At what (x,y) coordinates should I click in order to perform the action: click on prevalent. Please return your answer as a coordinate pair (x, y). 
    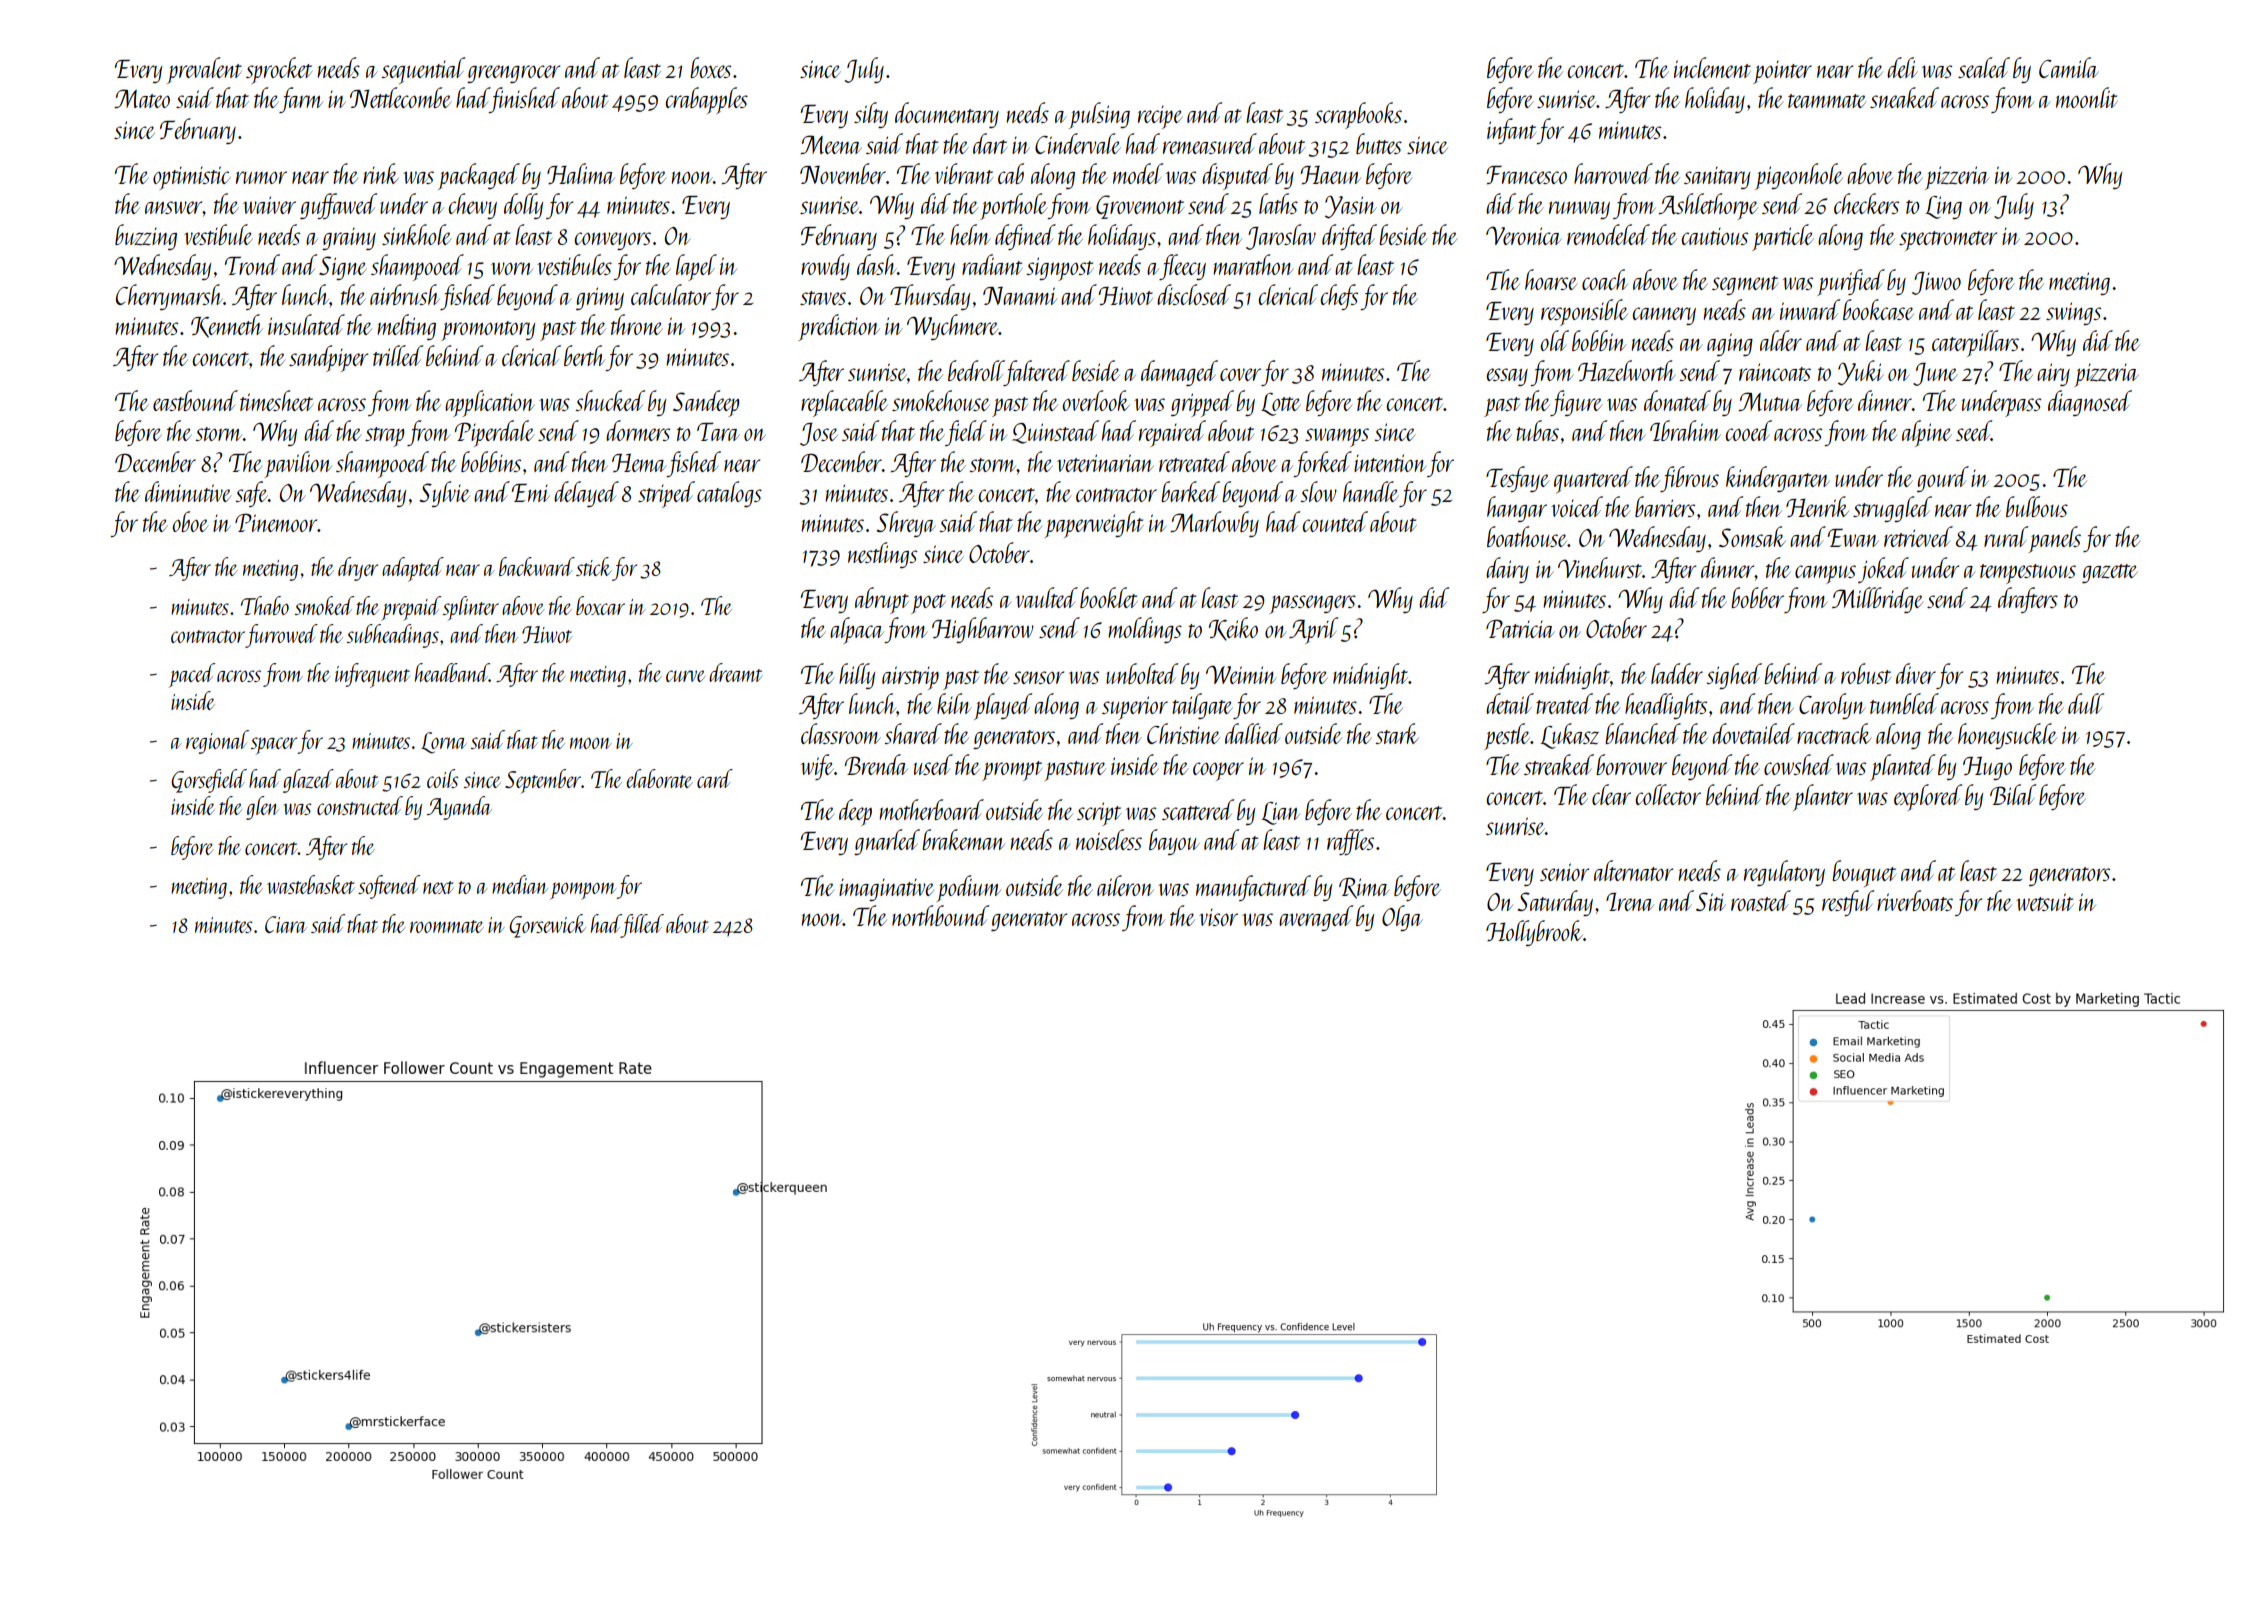
    Looking at the image, I should click on (204, 70).
